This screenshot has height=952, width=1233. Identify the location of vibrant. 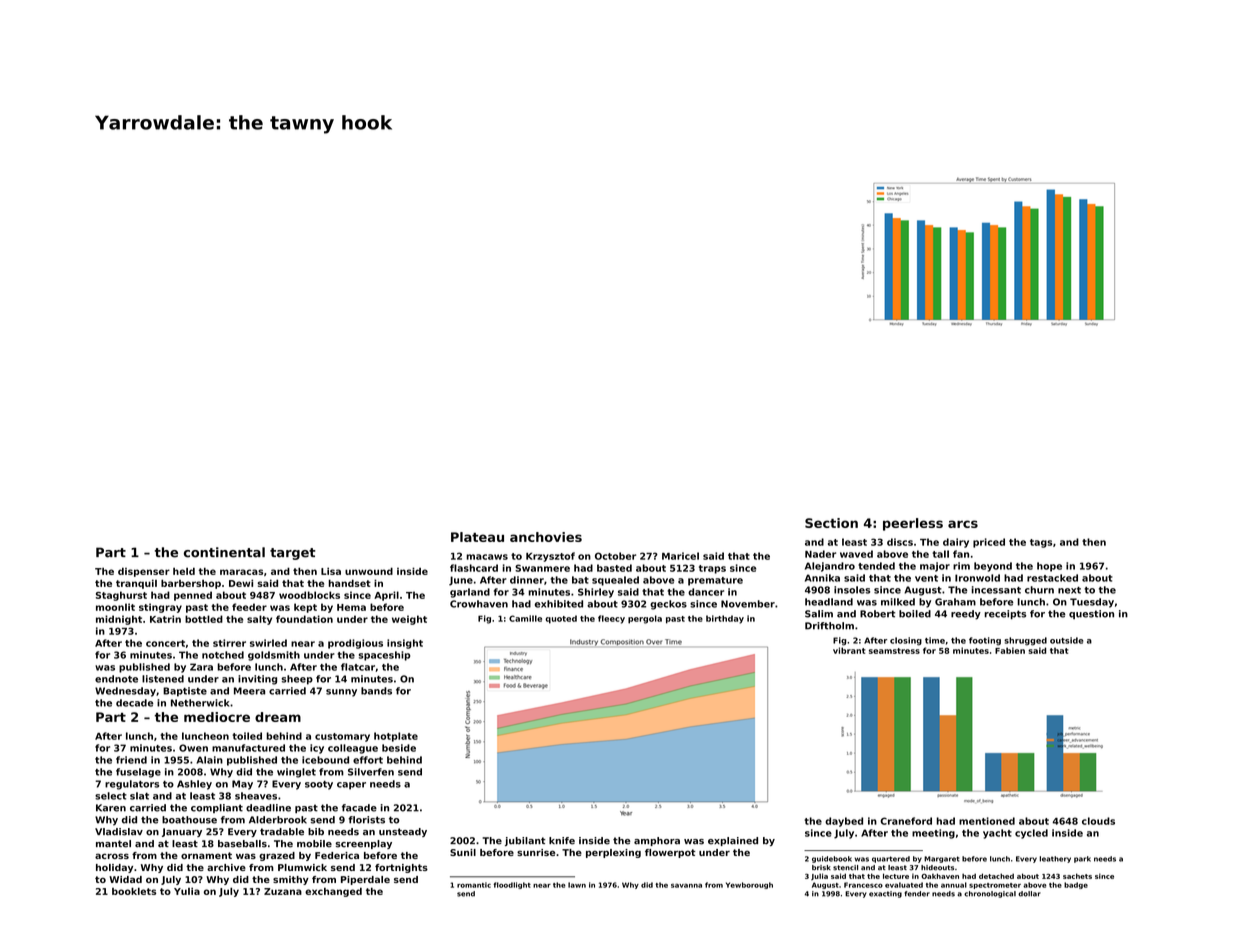
(849, 650).
